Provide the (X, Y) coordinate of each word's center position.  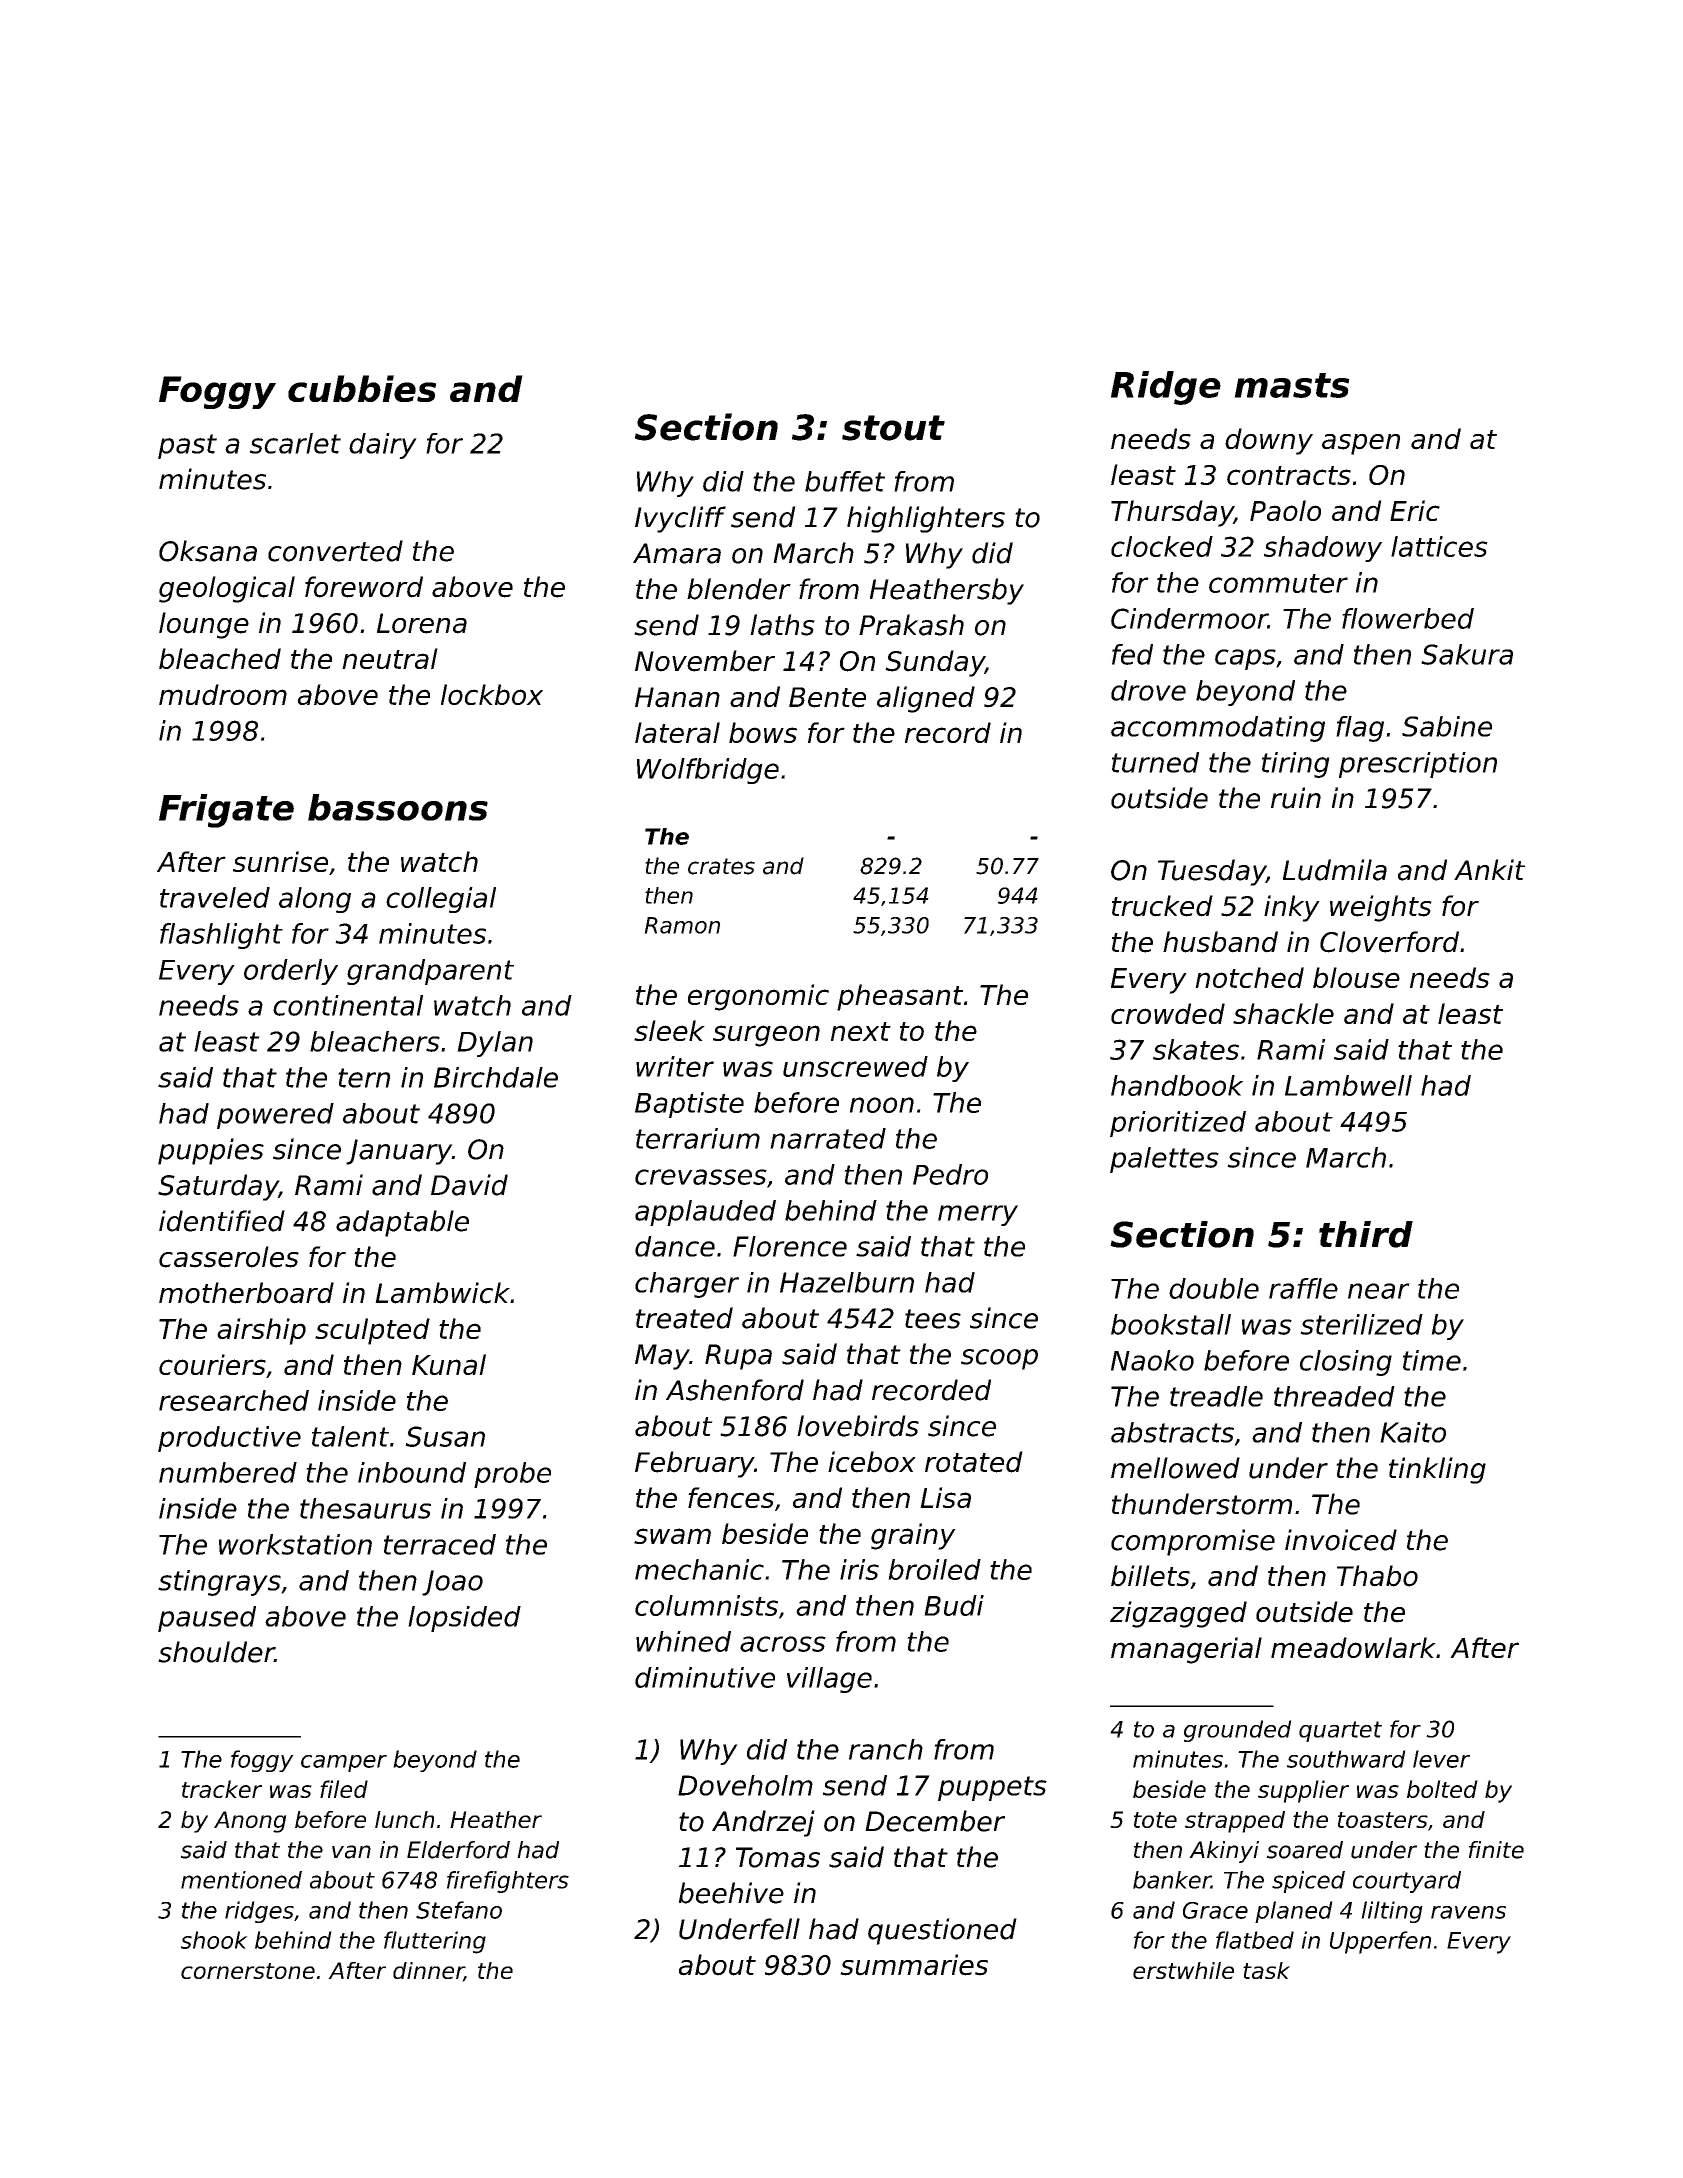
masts (1292, 385)
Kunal (449, 1364)
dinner (428, 1972)
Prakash (911, 625)
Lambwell (1348, 1085)
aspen (1361, 444)
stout (893, 428)
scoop (999, 1359)
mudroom (223, 694)
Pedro (950, 1174)
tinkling (1437, 1470)
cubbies (362, 388)
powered (275, 1116)
